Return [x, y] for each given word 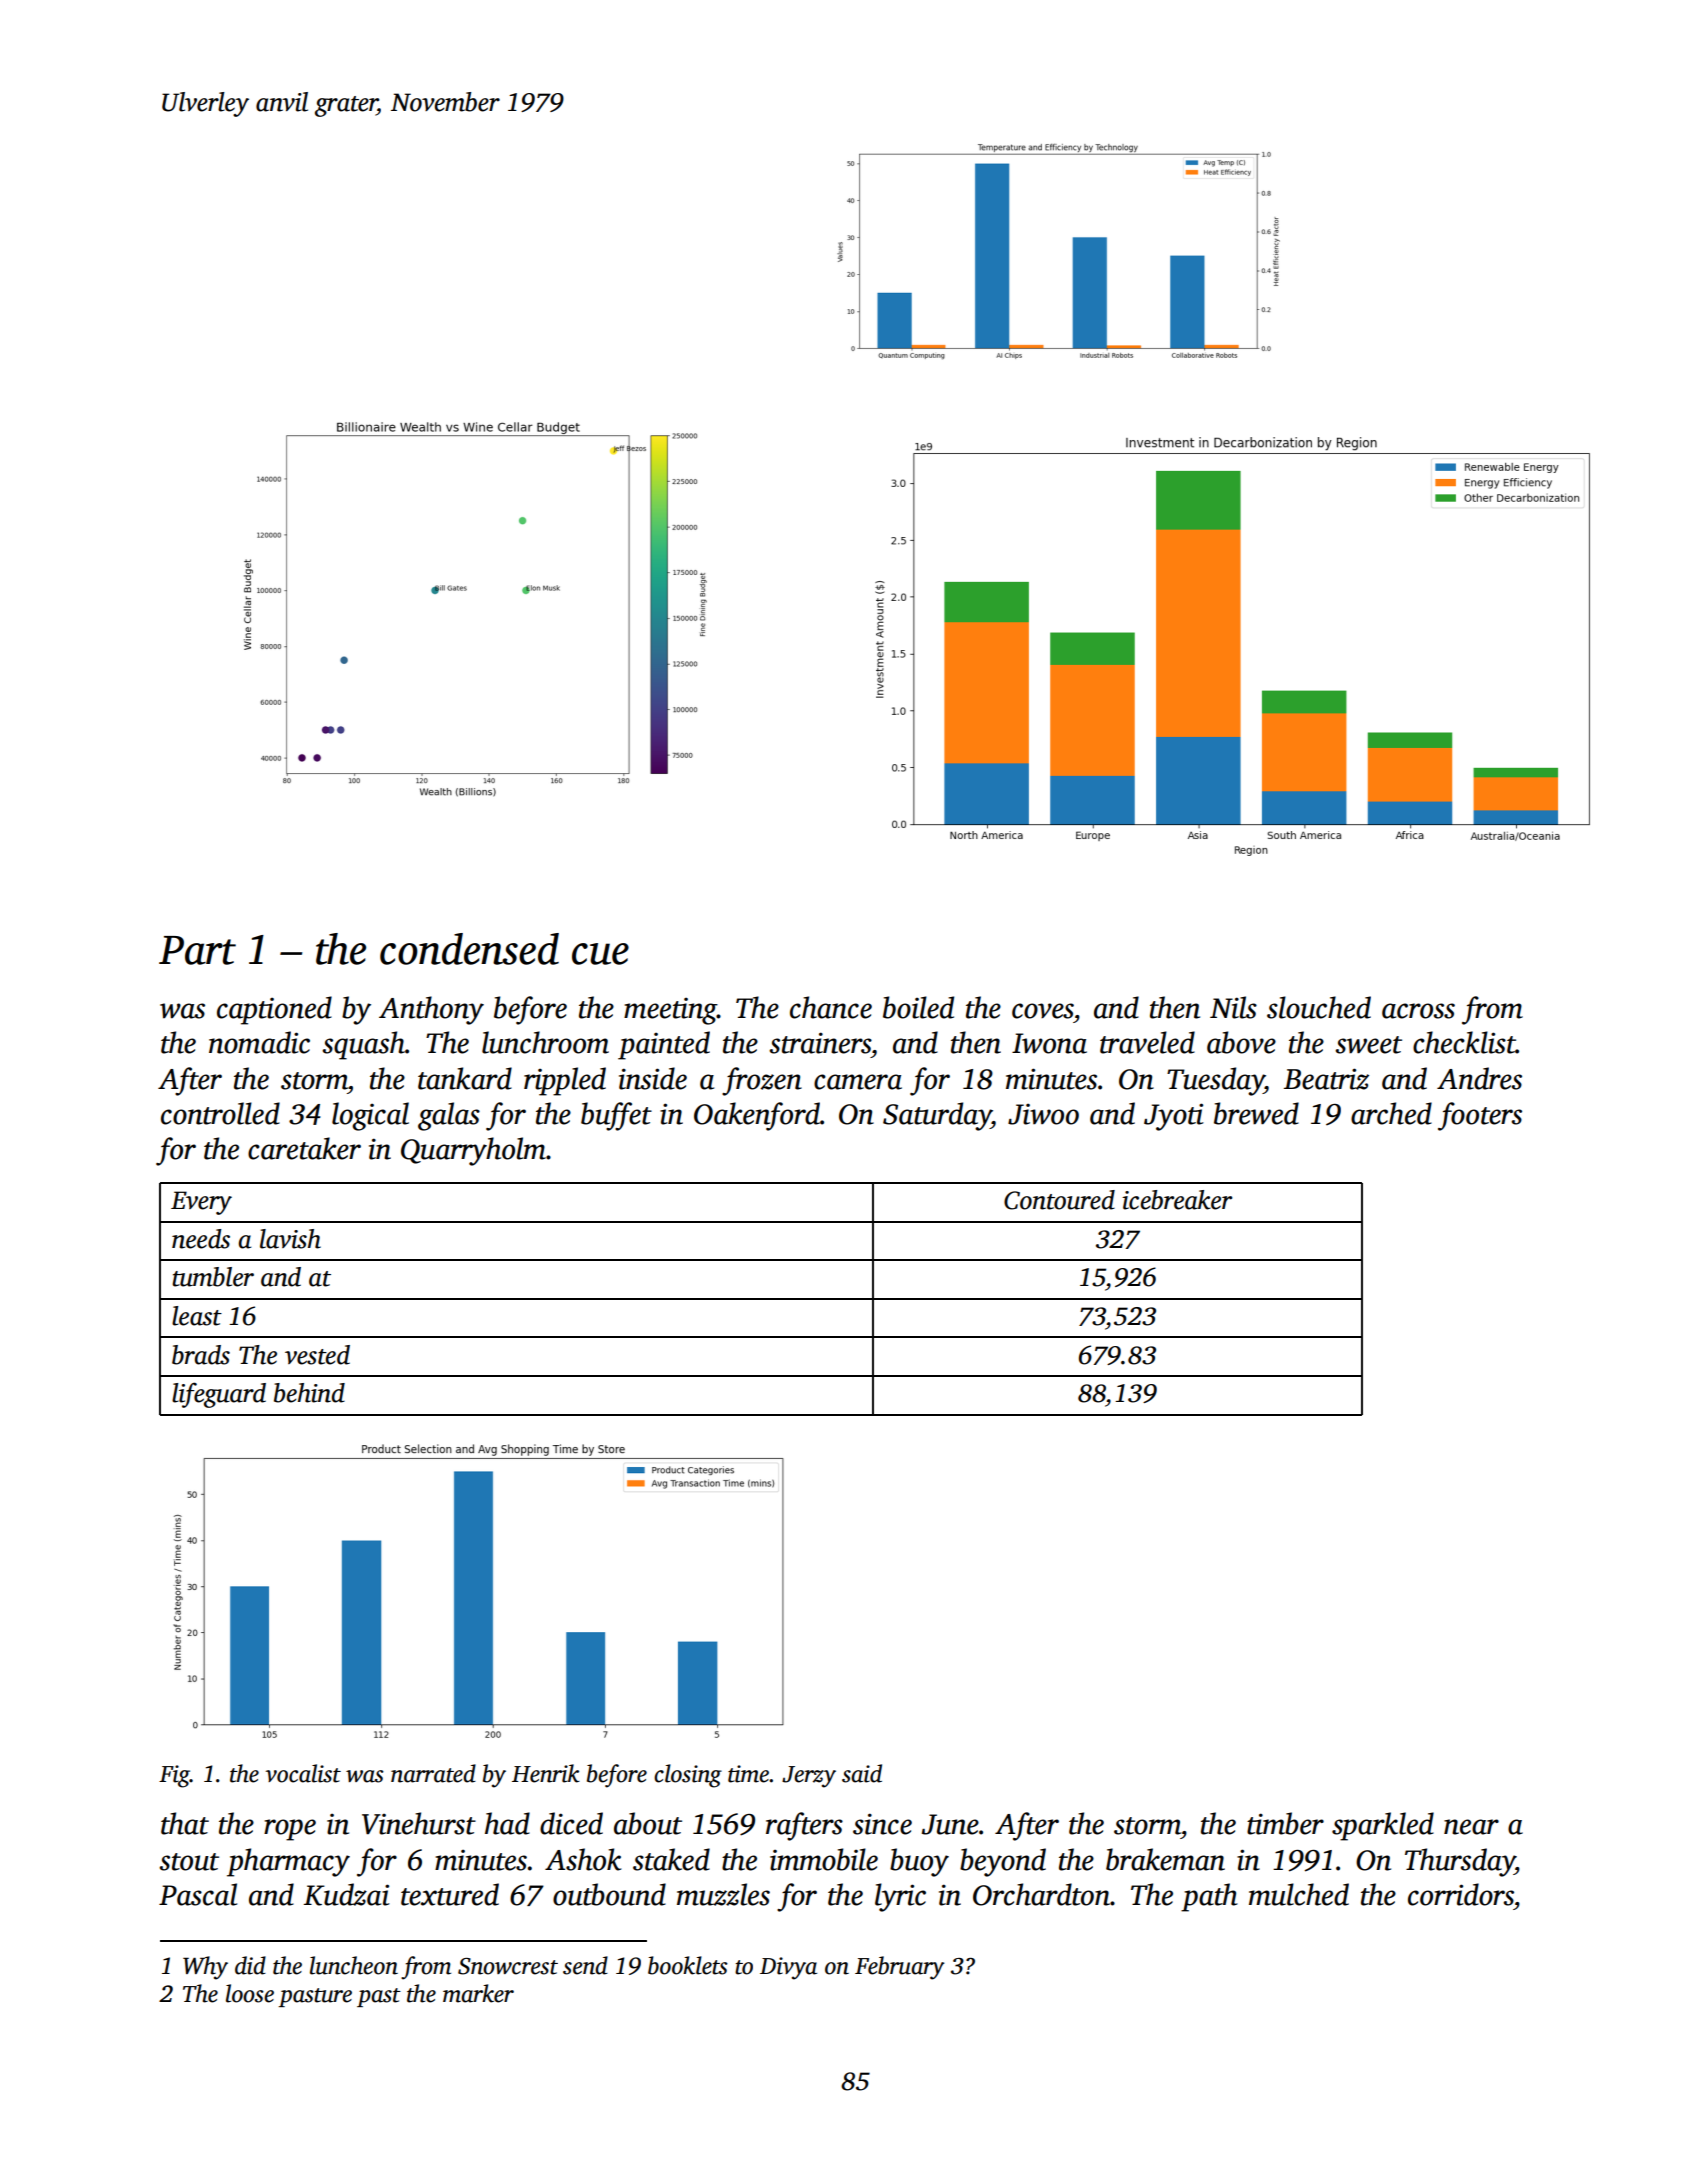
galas [449, 1116]
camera [858, 1082]
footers [1480, 1116]
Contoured [1059, 1200]
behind [309, 1393]
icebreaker [1177, 1200]
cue [600, 954]
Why [205, 1968]
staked [671, 1859]
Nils [1233, 1007]
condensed [469, 949]
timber [1285, 1823]
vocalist [303, 1773]
